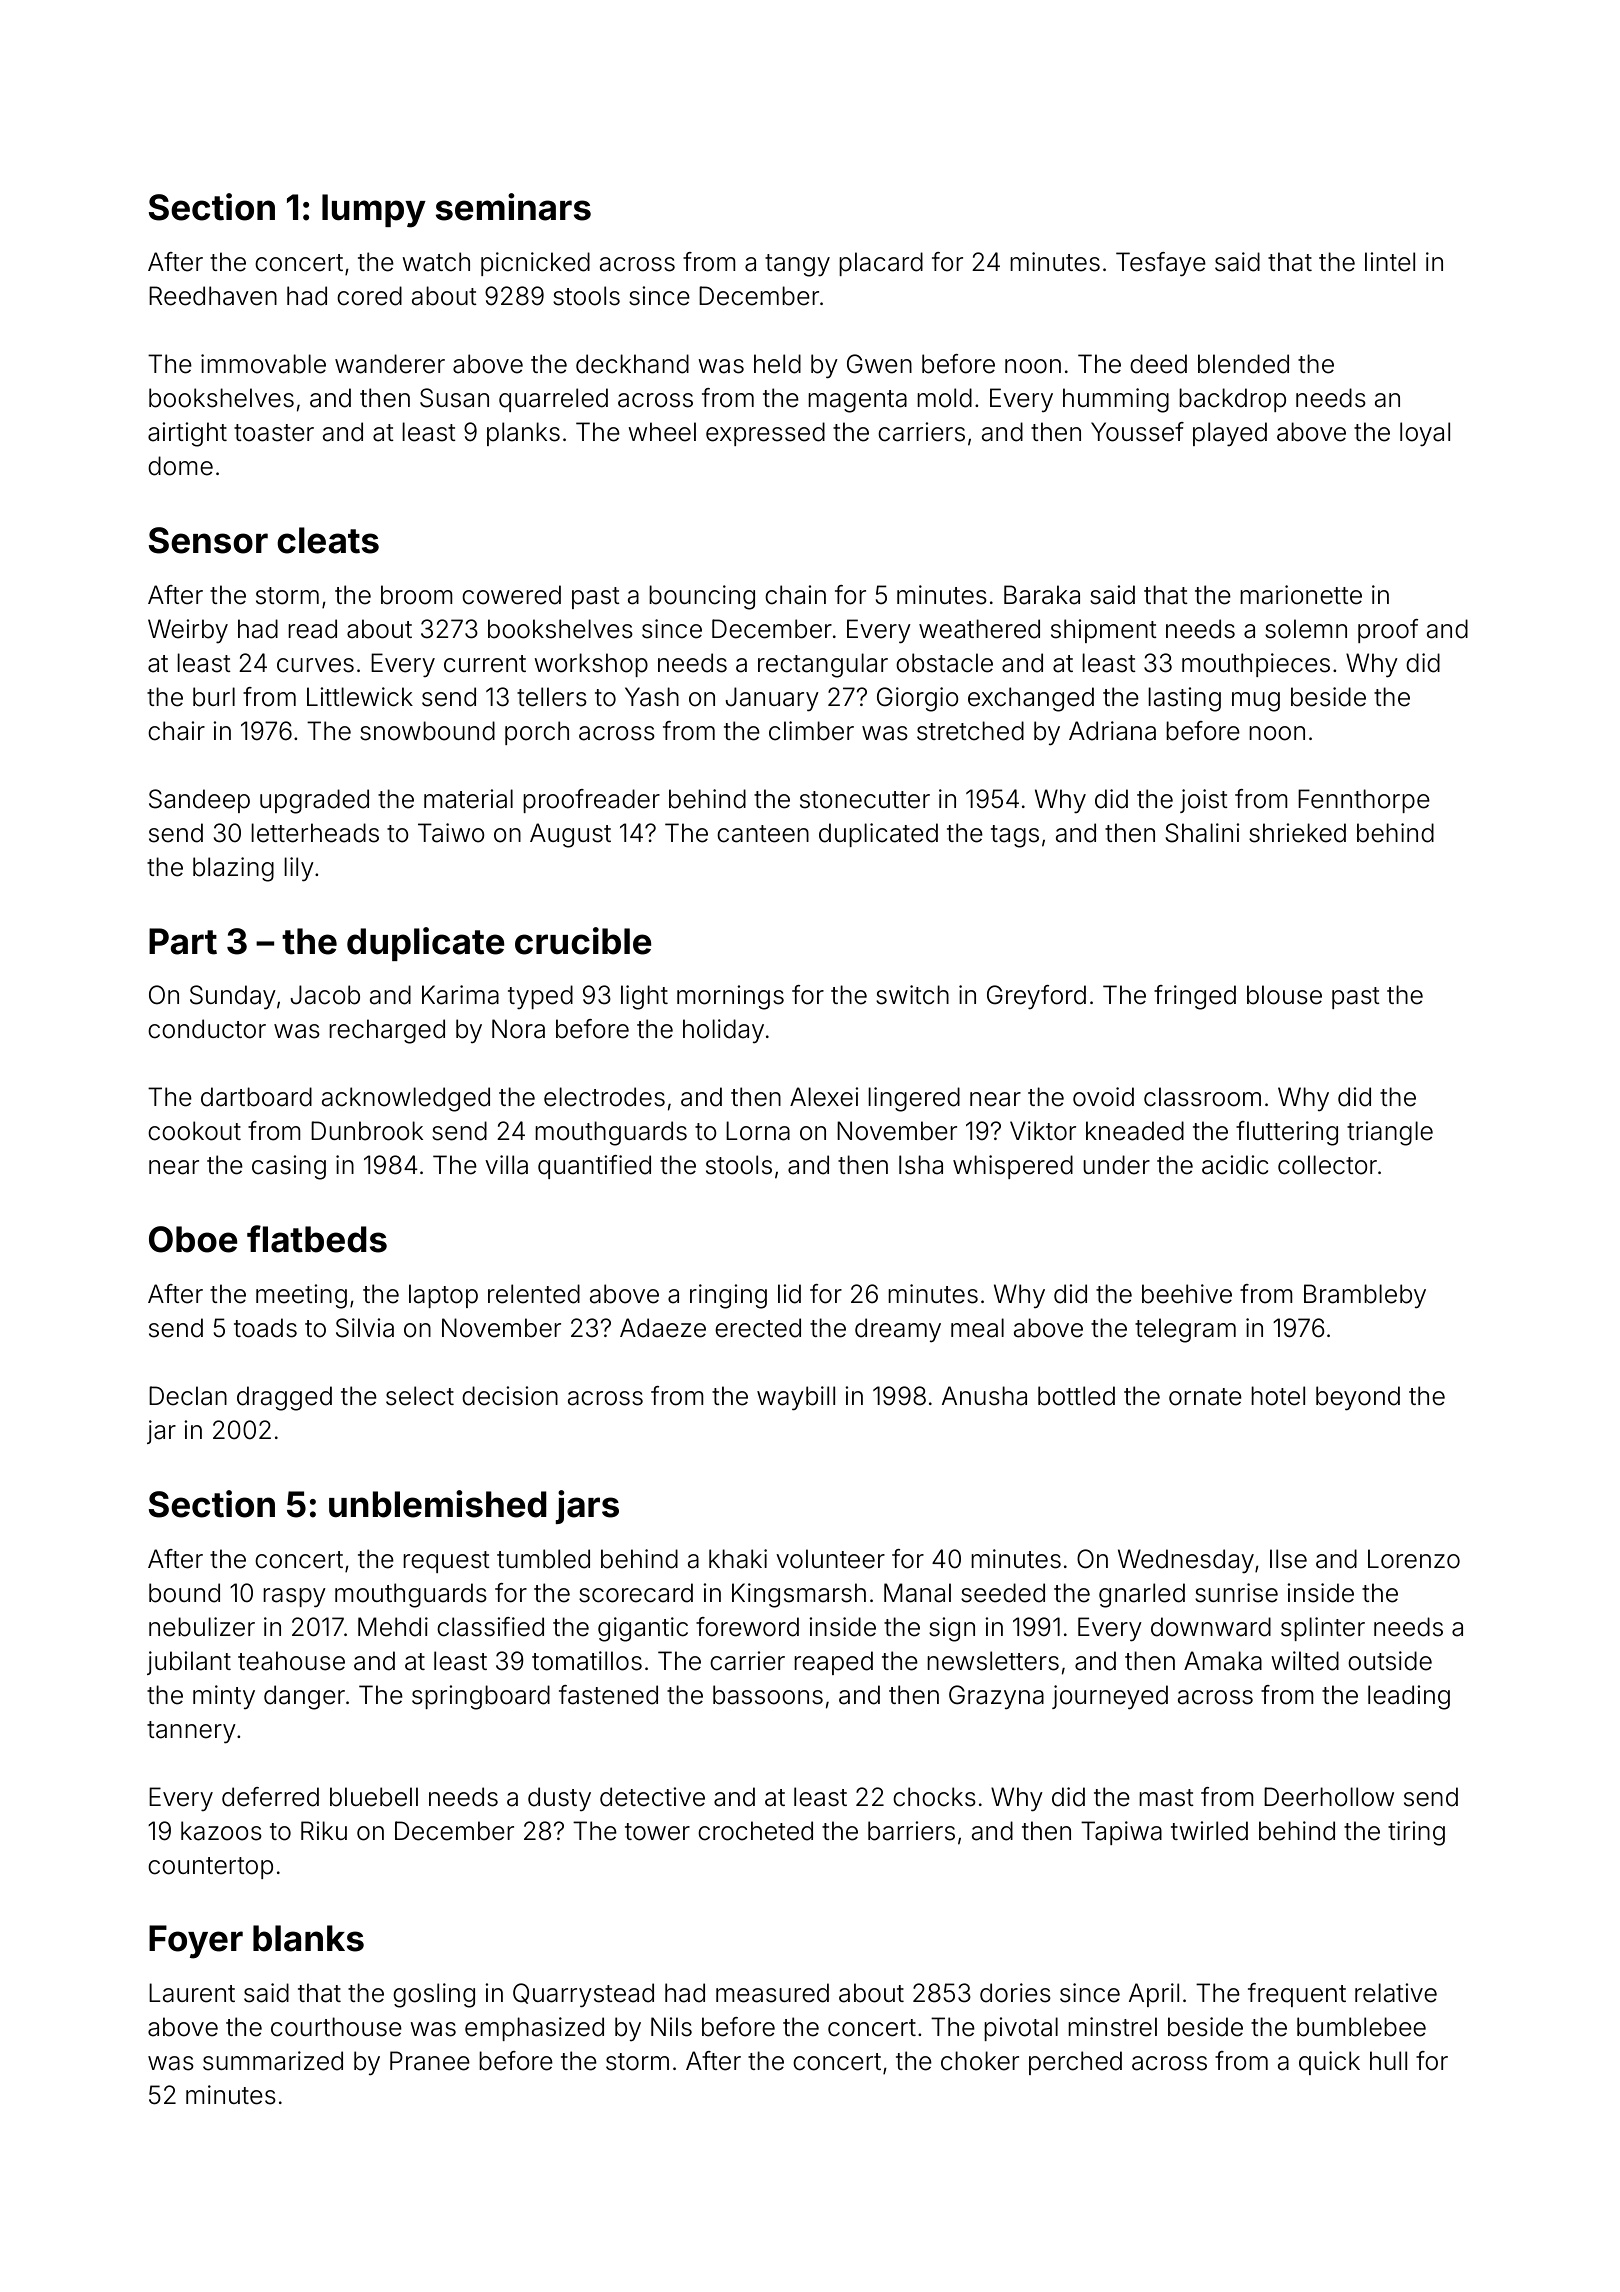 The height and width of the image is (2292, 1620). I want to click on mug, so click(1256, 702).
